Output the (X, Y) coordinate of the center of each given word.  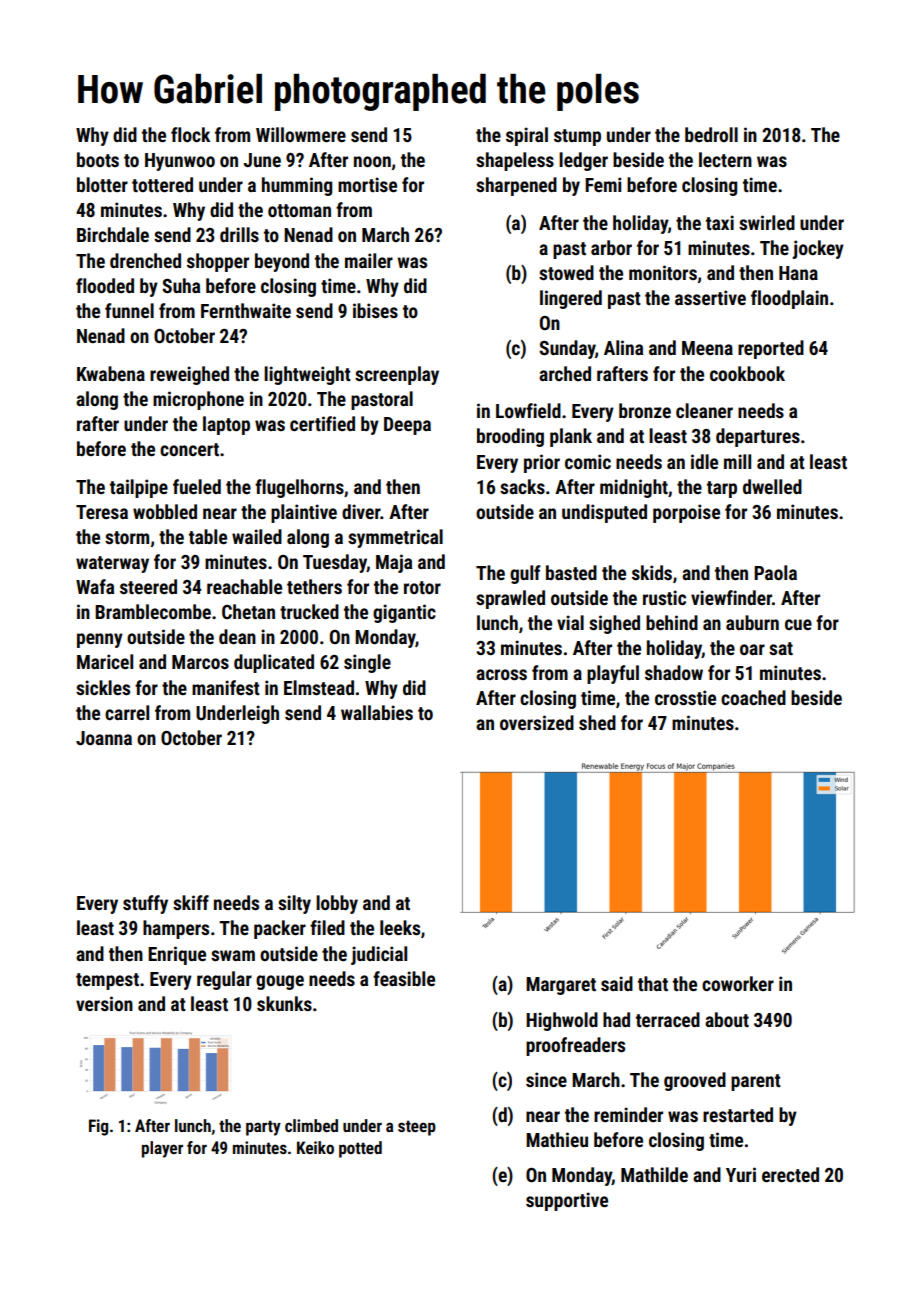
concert (189, 449)
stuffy (145, 904)
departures (758, 437)
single (367, 663)
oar (752, 649)
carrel (127, 712)
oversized (537, 722)
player (162, 1149)
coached (753, 697)
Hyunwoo (180, 162)
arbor (611, 247)
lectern (725, 159)
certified (322, 423)
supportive (567, 1201)
